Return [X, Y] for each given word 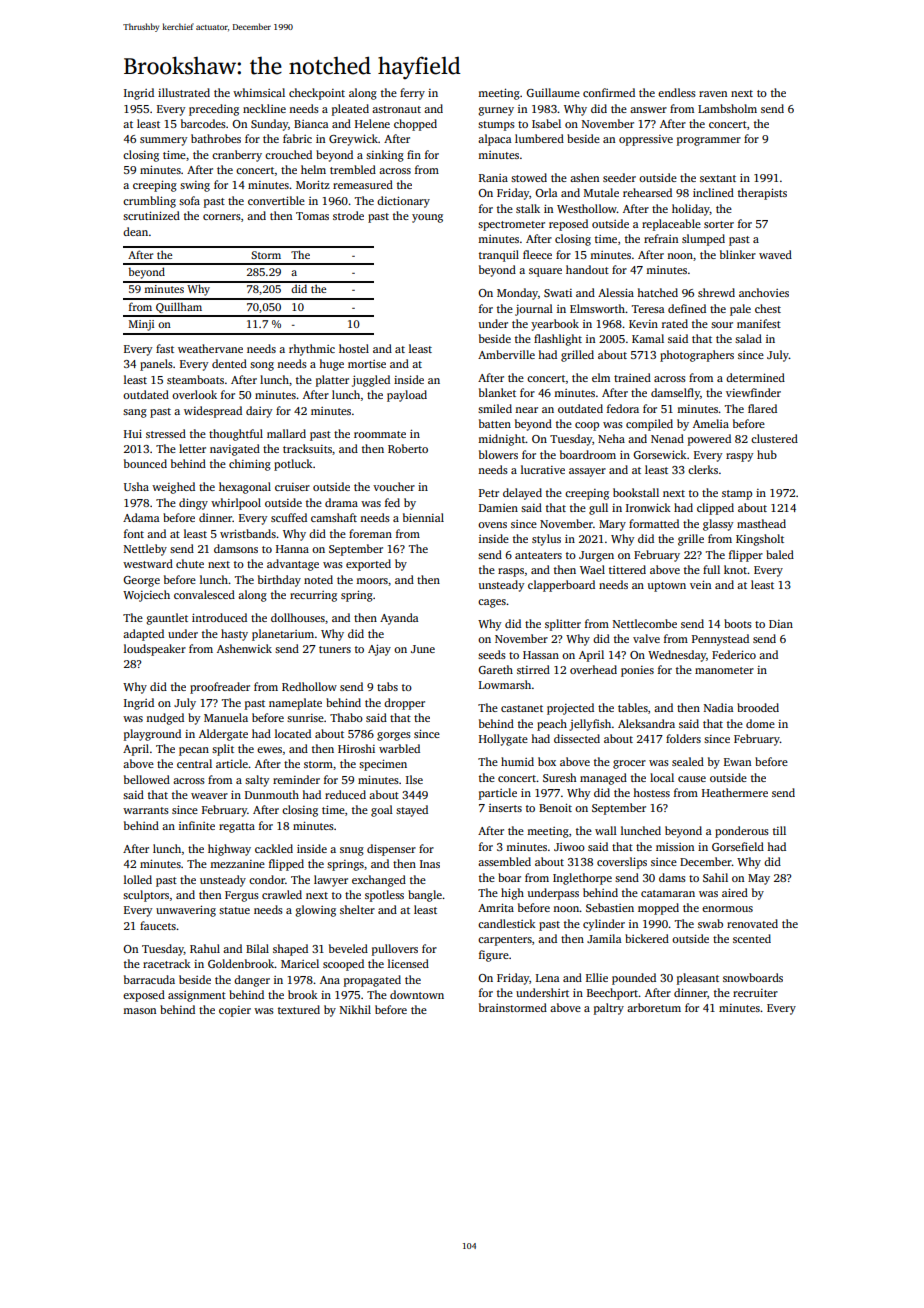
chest [768, 308]
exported [368, 565]
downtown [417, 994]
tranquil [499, 256]
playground [152, 735]
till [779, 830]
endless [677, 92]
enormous [727, 909]
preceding [214, 110]
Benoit [555, 807]
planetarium [283, 635]
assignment [197, 996]
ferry [412, 94]
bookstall [636, 492]
